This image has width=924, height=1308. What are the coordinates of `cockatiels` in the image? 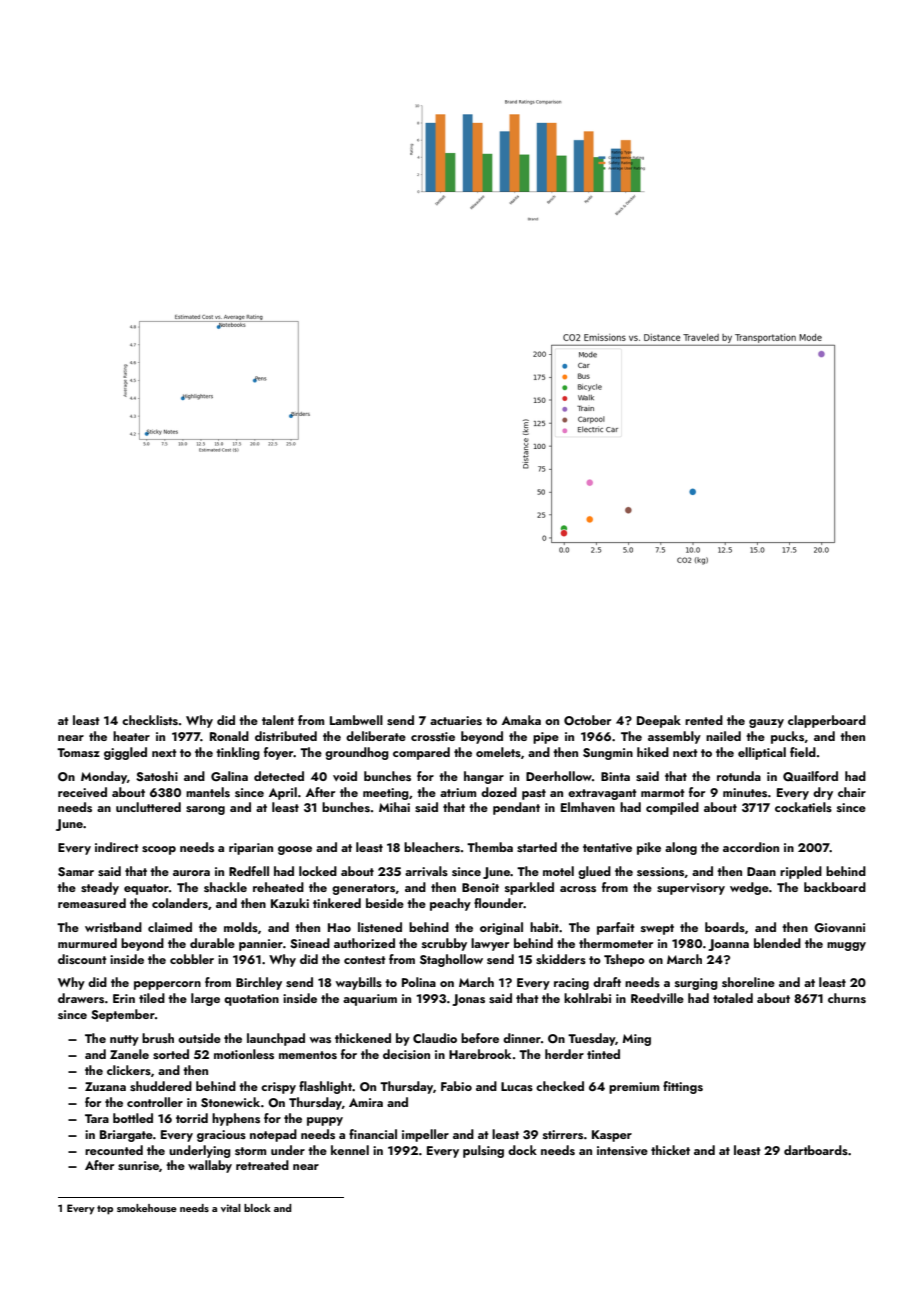 It's located at (803, 807).
